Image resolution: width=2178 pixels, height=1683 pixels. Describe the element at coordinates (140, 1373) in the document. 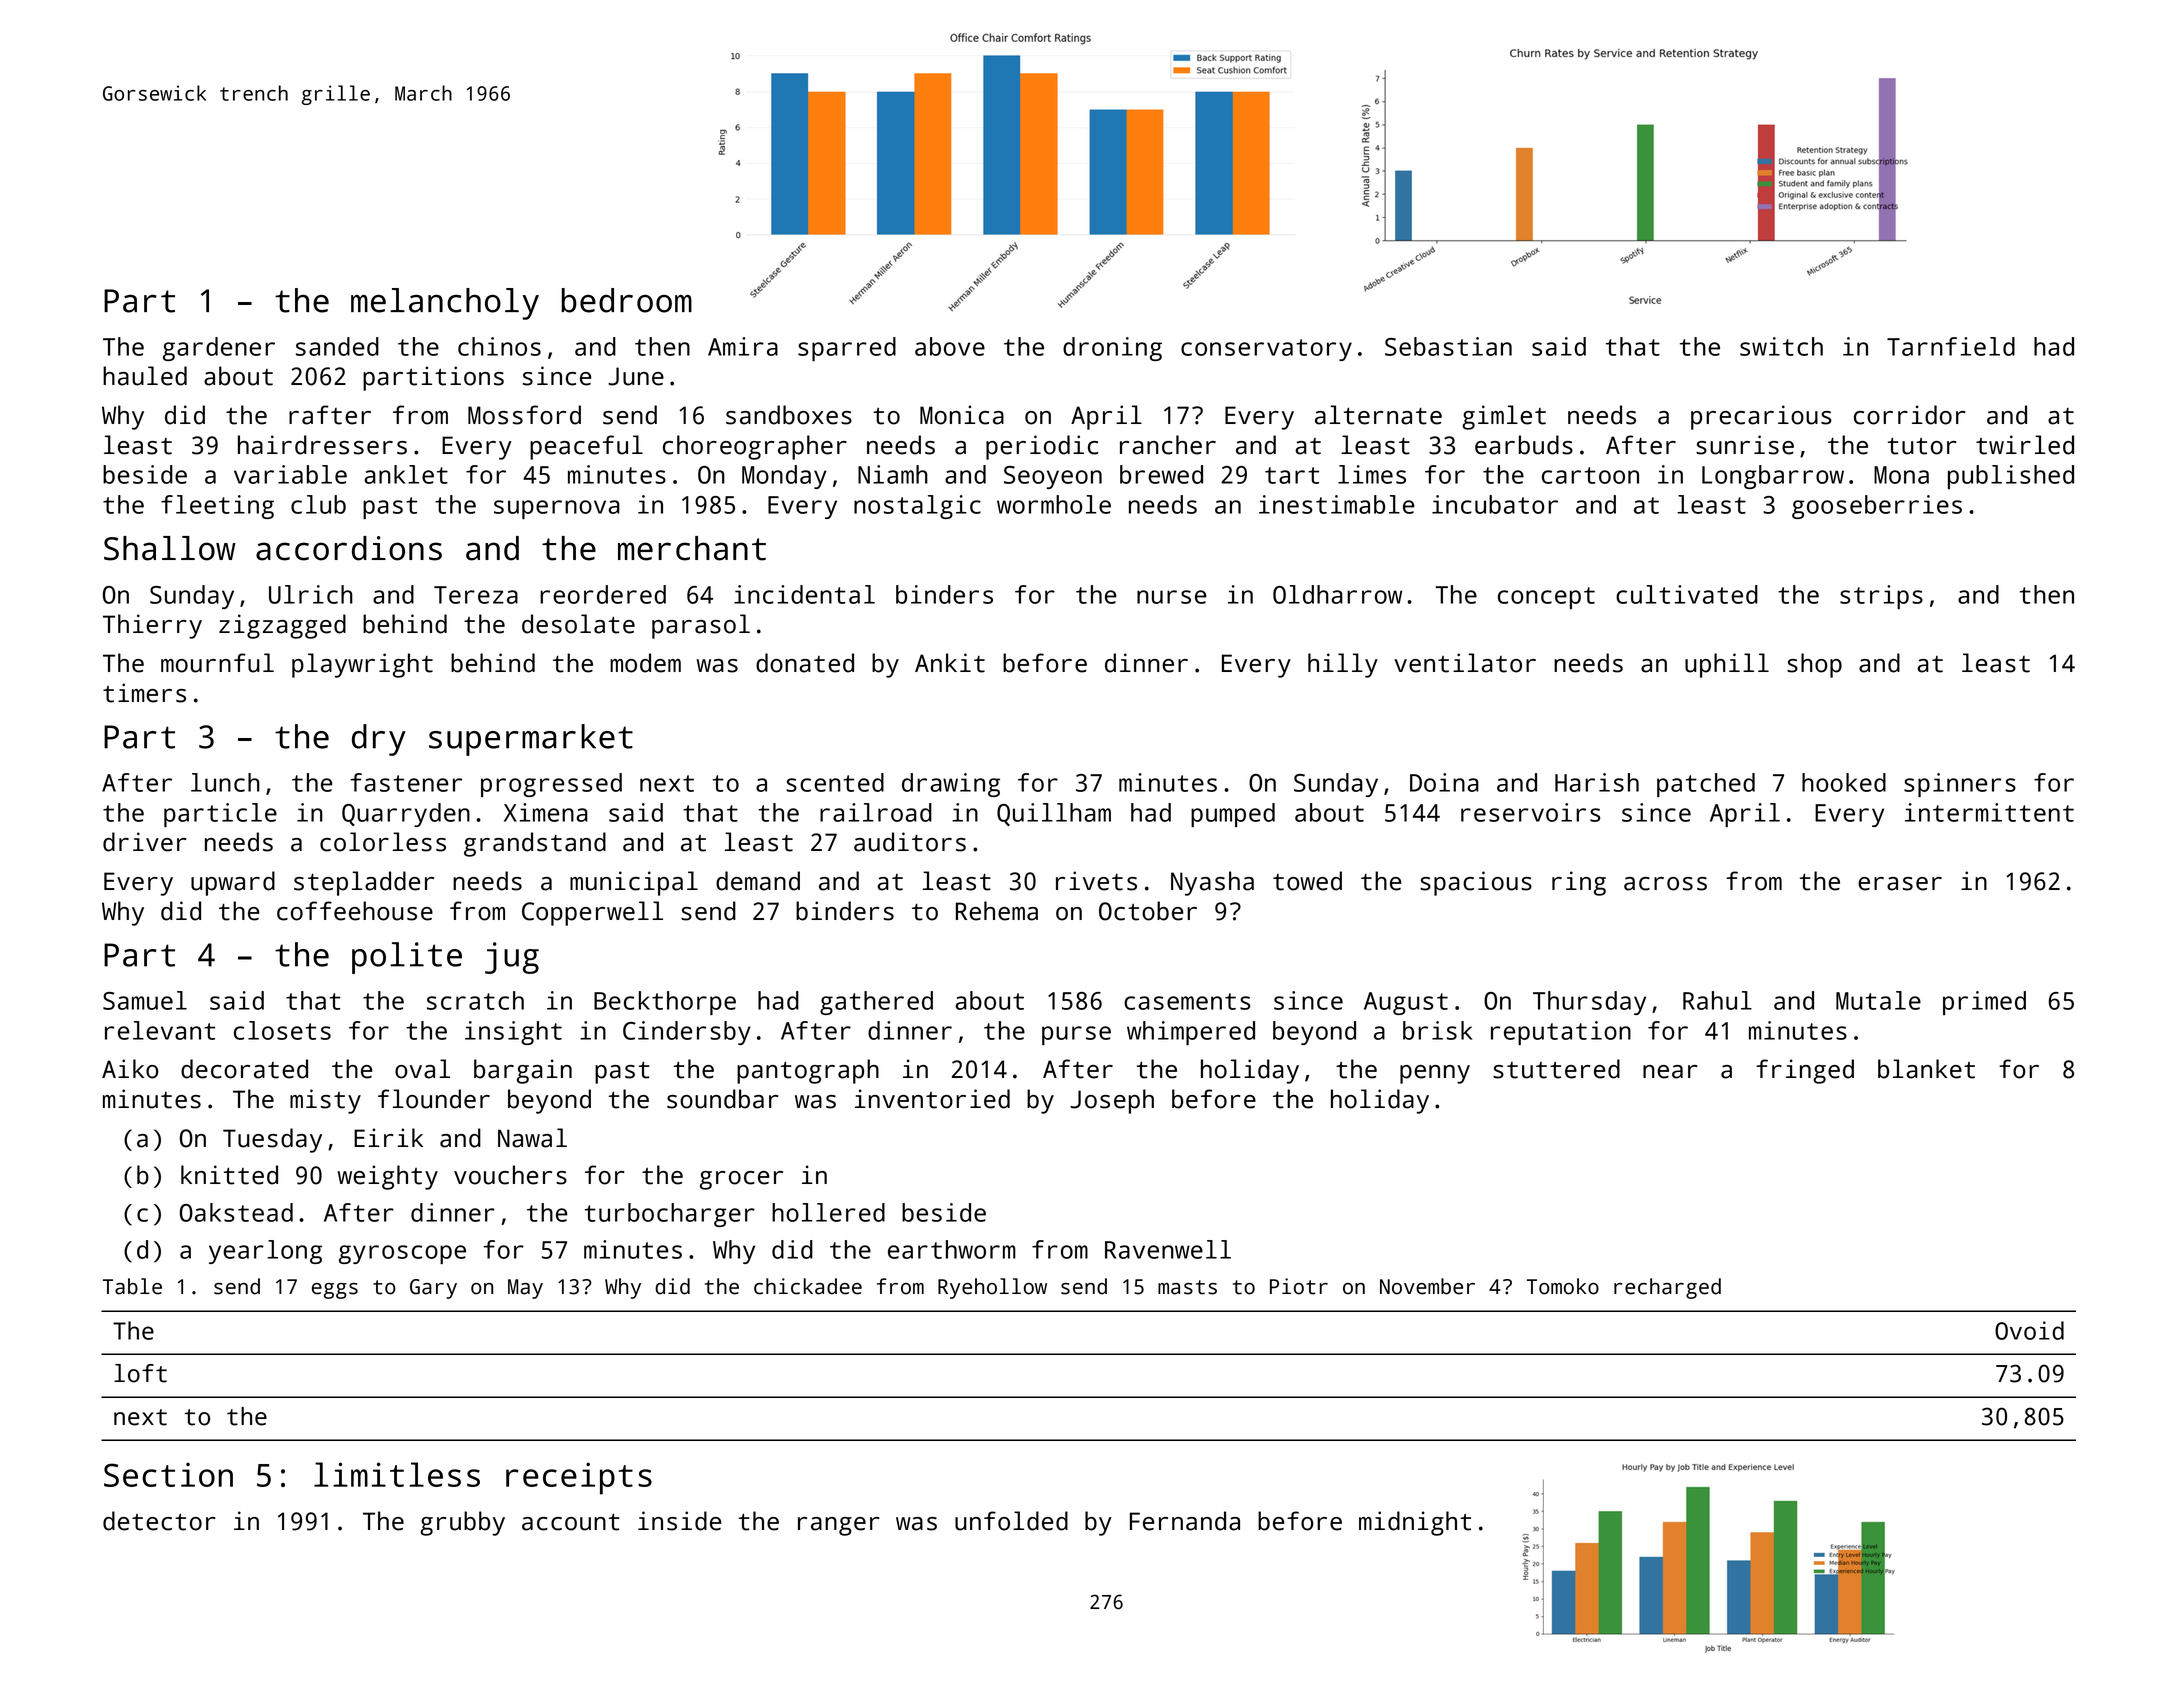

I see `loft` at that location.
